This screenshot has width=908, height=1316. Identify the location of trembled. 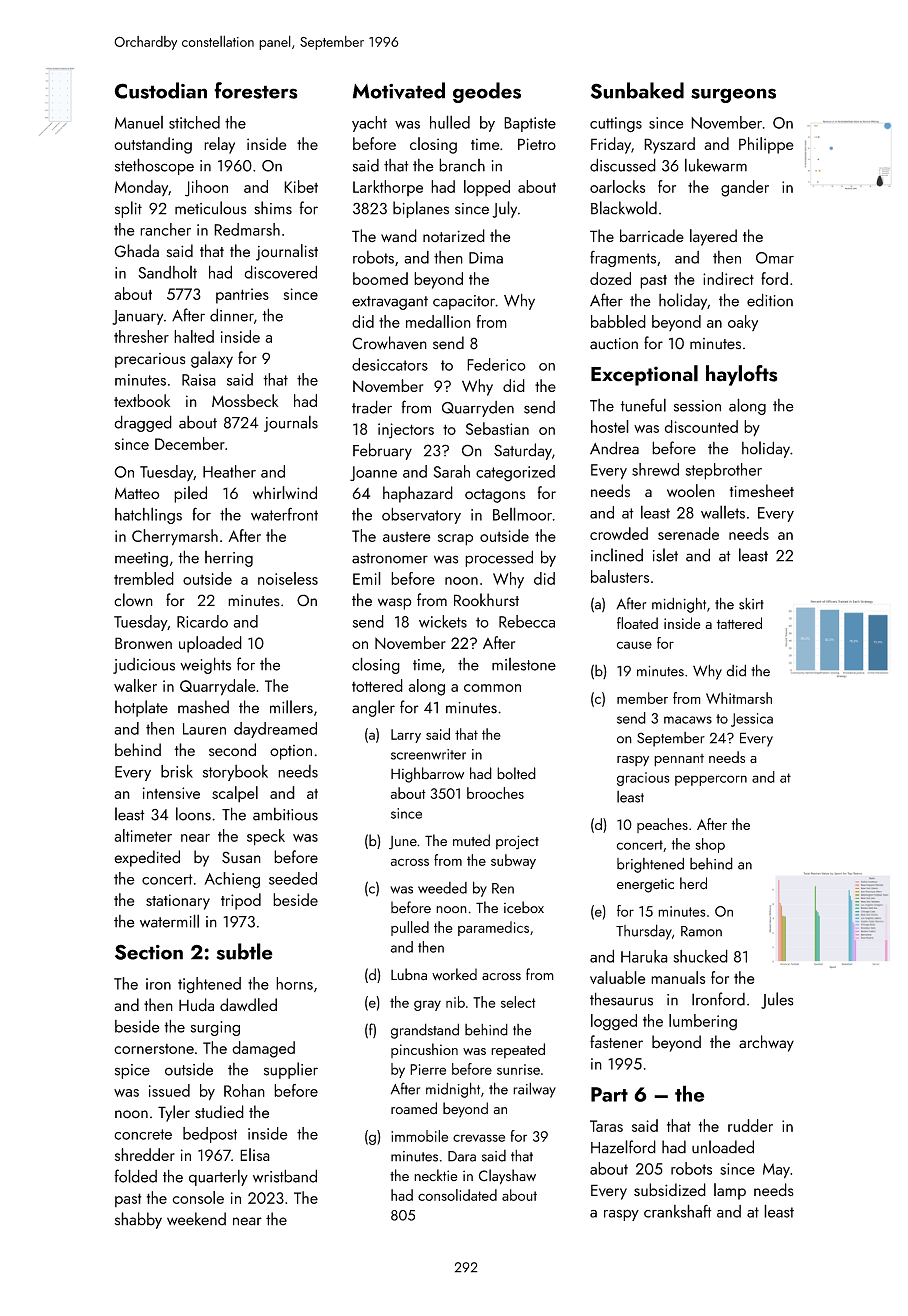
(144, 578).
